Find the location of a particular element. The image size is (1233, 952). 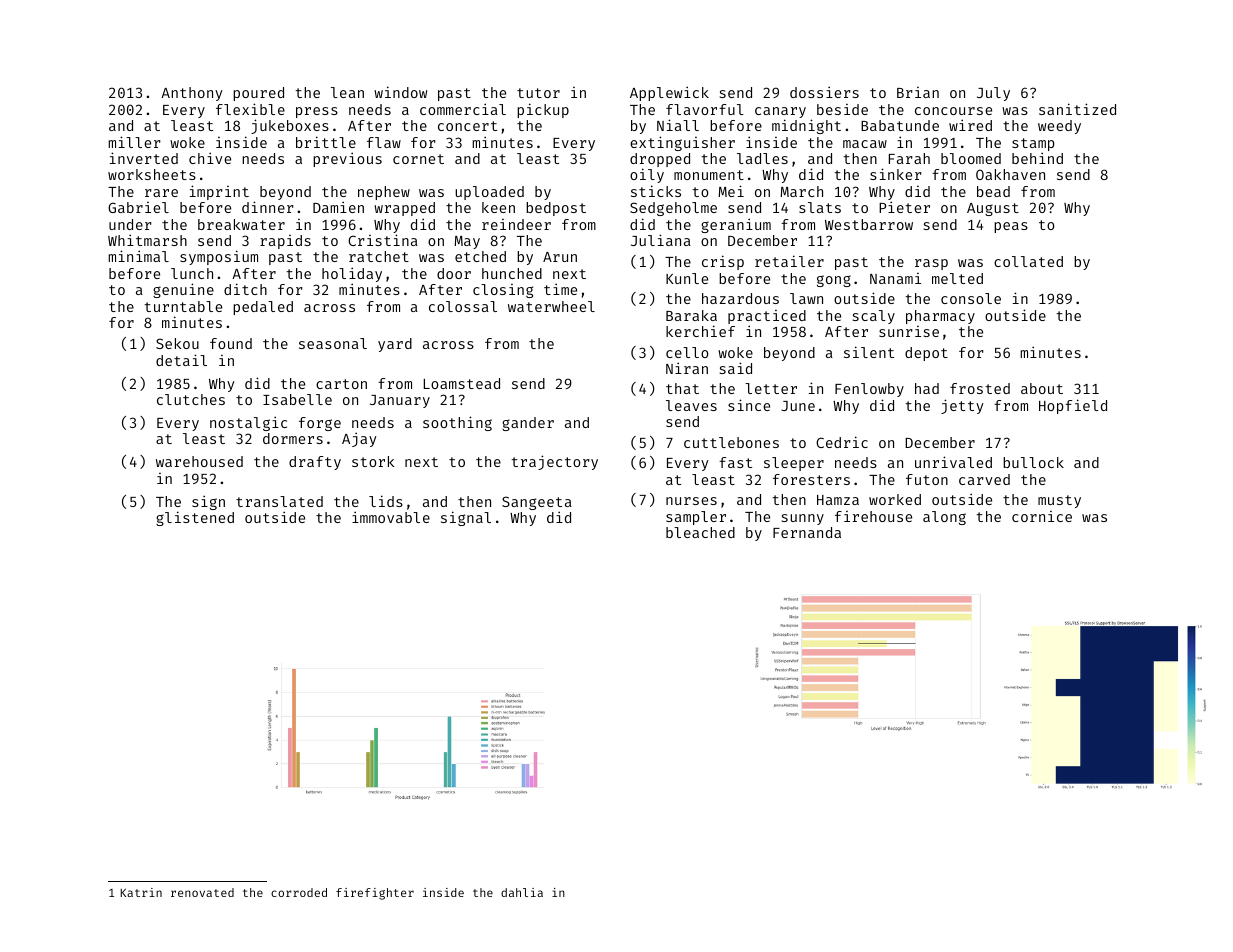

tutor is located at coordinates (538, 93).
